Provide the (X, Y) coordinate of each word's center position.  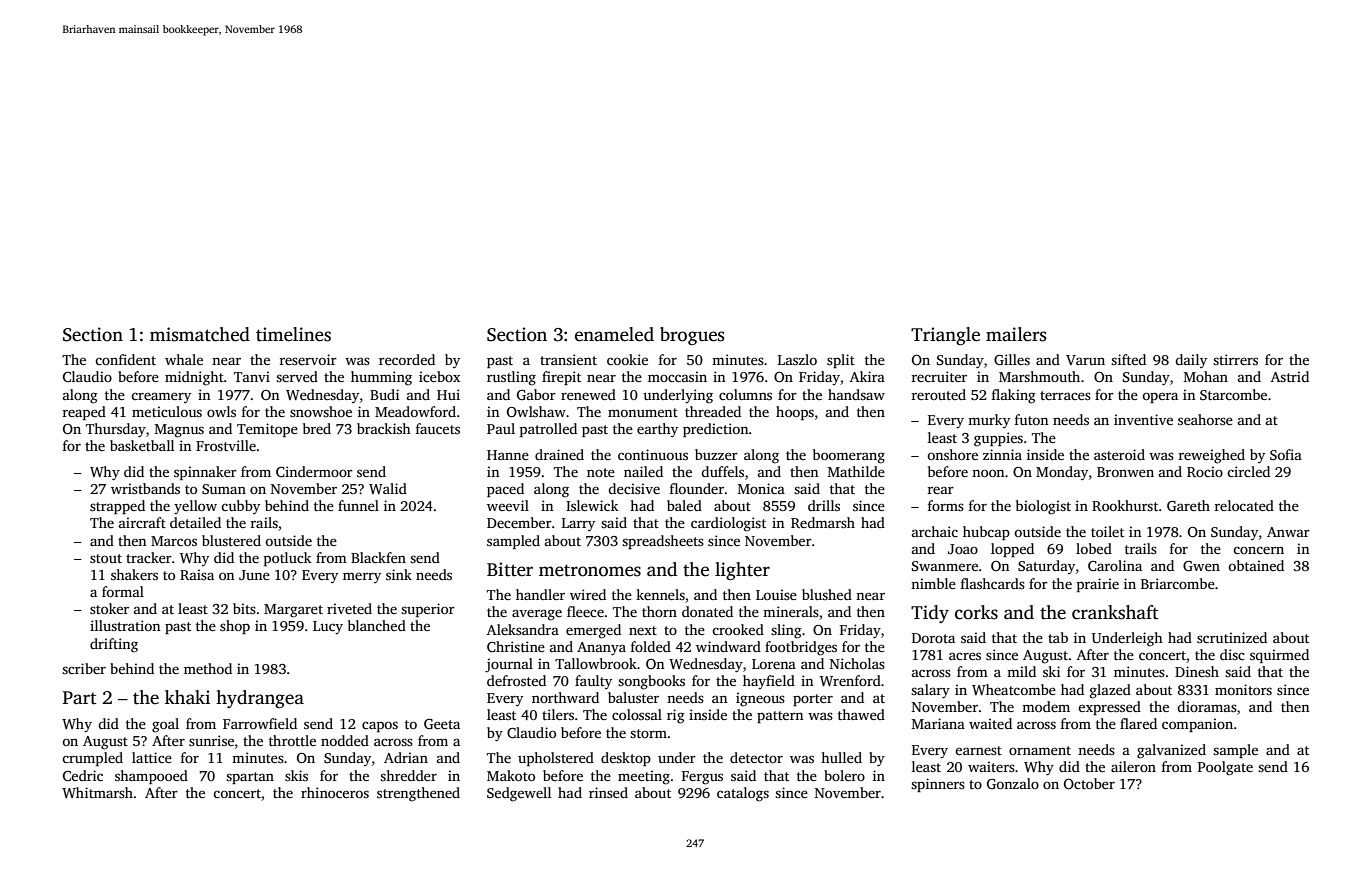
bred (317, 428)
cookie (627, 359)
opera (1160, 397)
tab (1058, 637)
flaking (1014, 396)
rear (941, 490)
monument (643, 412)
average (537, 615)
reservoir (308, 359)
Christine (516, 646)
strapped (117, 507)
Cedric (83, 775)
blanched (377, 625)
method (208, 668)
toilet (1107, 531)
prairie (1098, 585)
